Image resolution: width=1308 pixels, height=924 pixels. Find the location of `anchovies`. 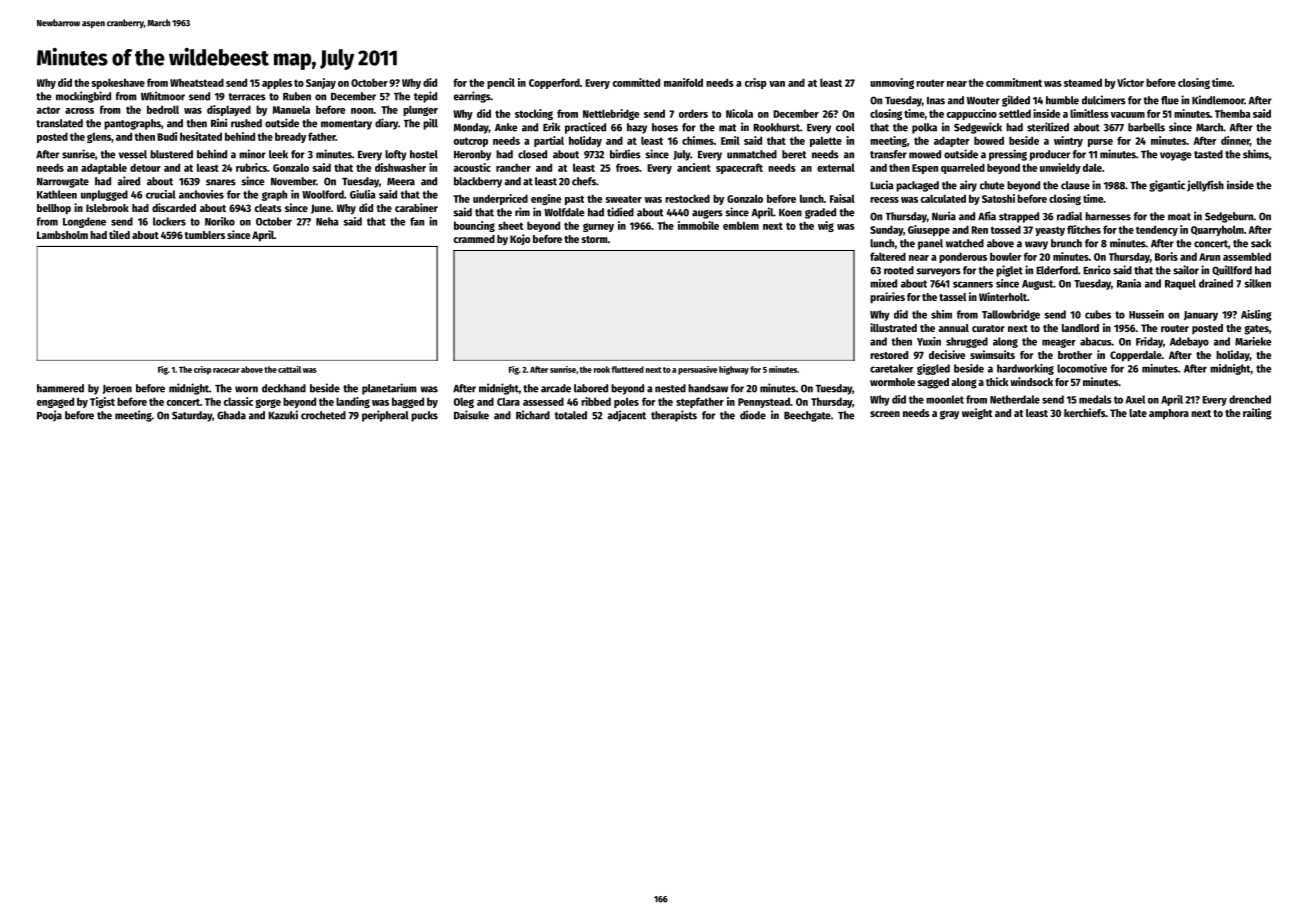

anchovies is located at coordinates (201, 194).
